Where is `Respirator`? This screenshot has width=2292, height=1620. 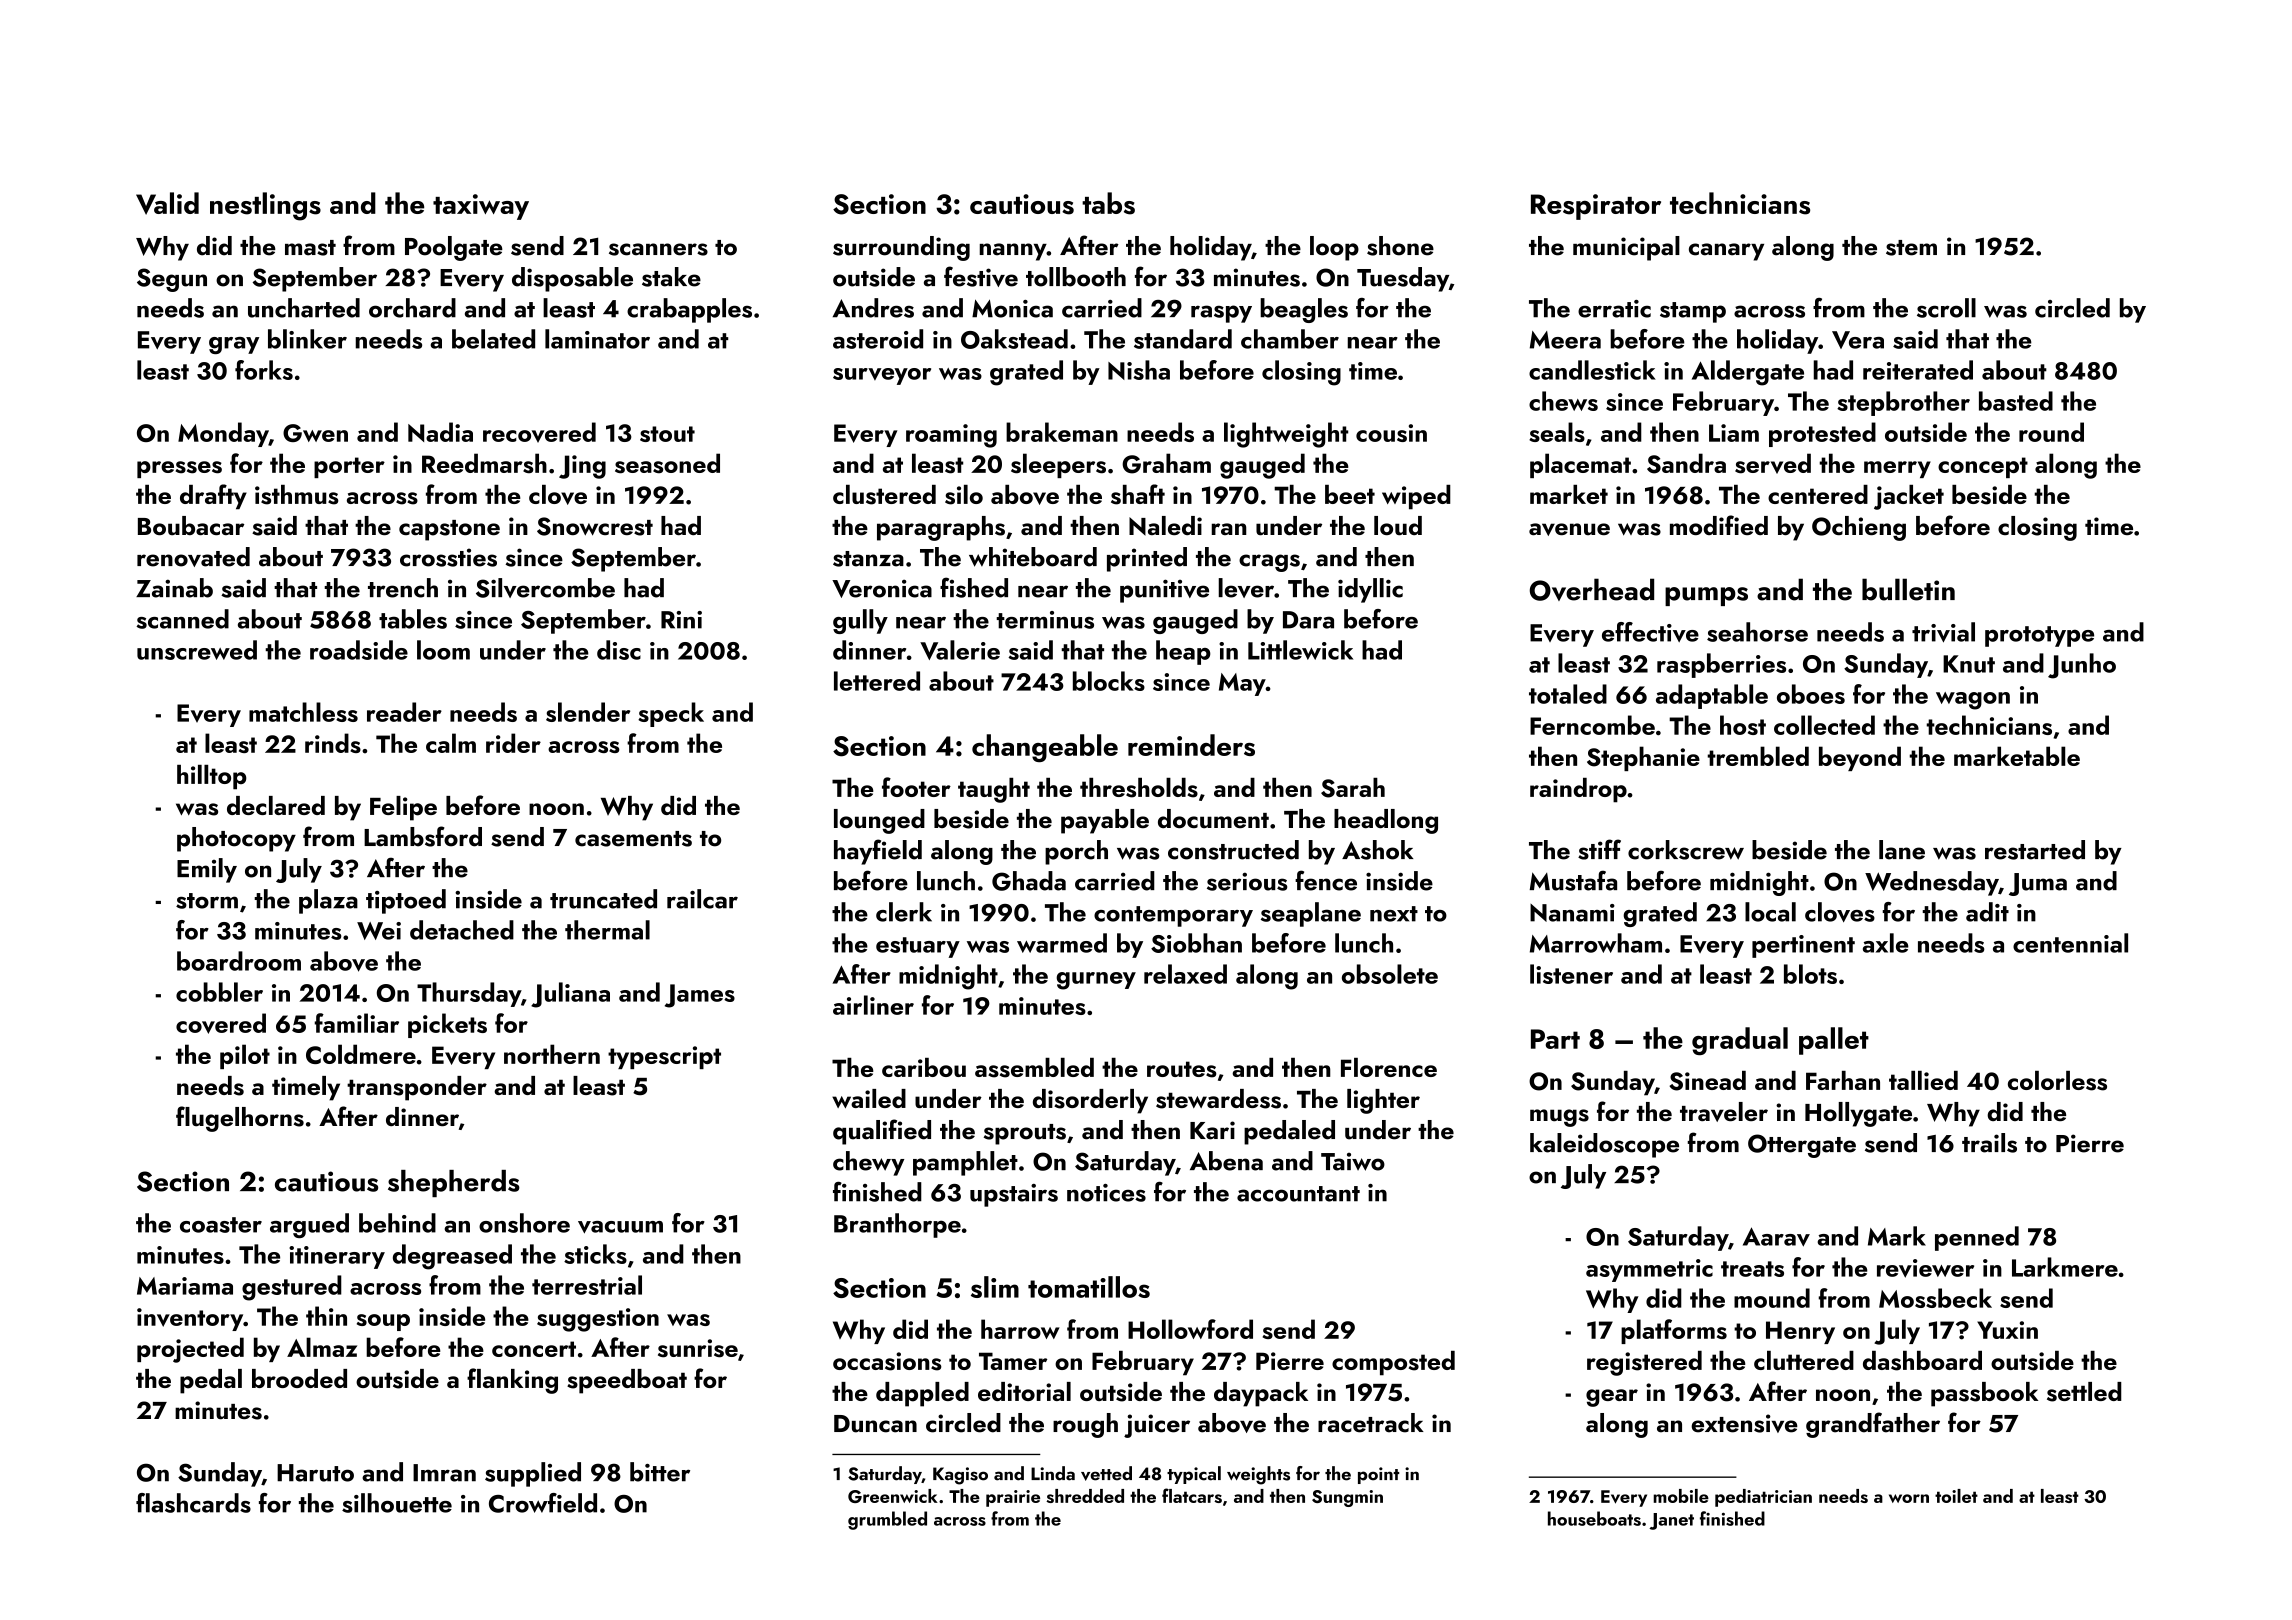 Respirator is located at coordinates (1596, 207).
